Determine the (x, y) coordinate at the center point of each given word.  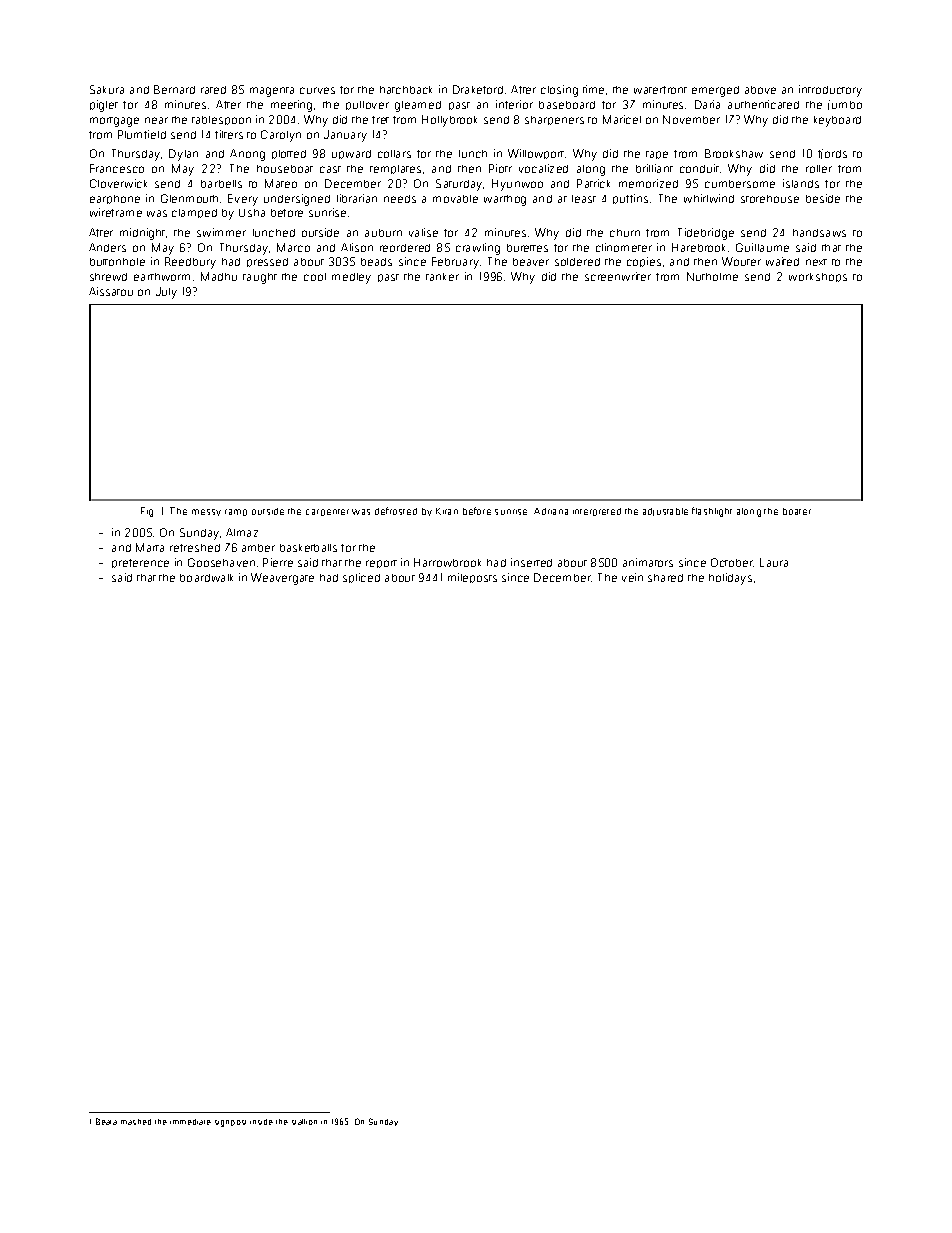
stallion (304, 1122)
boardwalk (206, 578)
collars (394, 154)
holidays (730, 579)
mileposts (472, 578)
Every (243, 200)
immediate (190, 1122)
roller (819, 169)
